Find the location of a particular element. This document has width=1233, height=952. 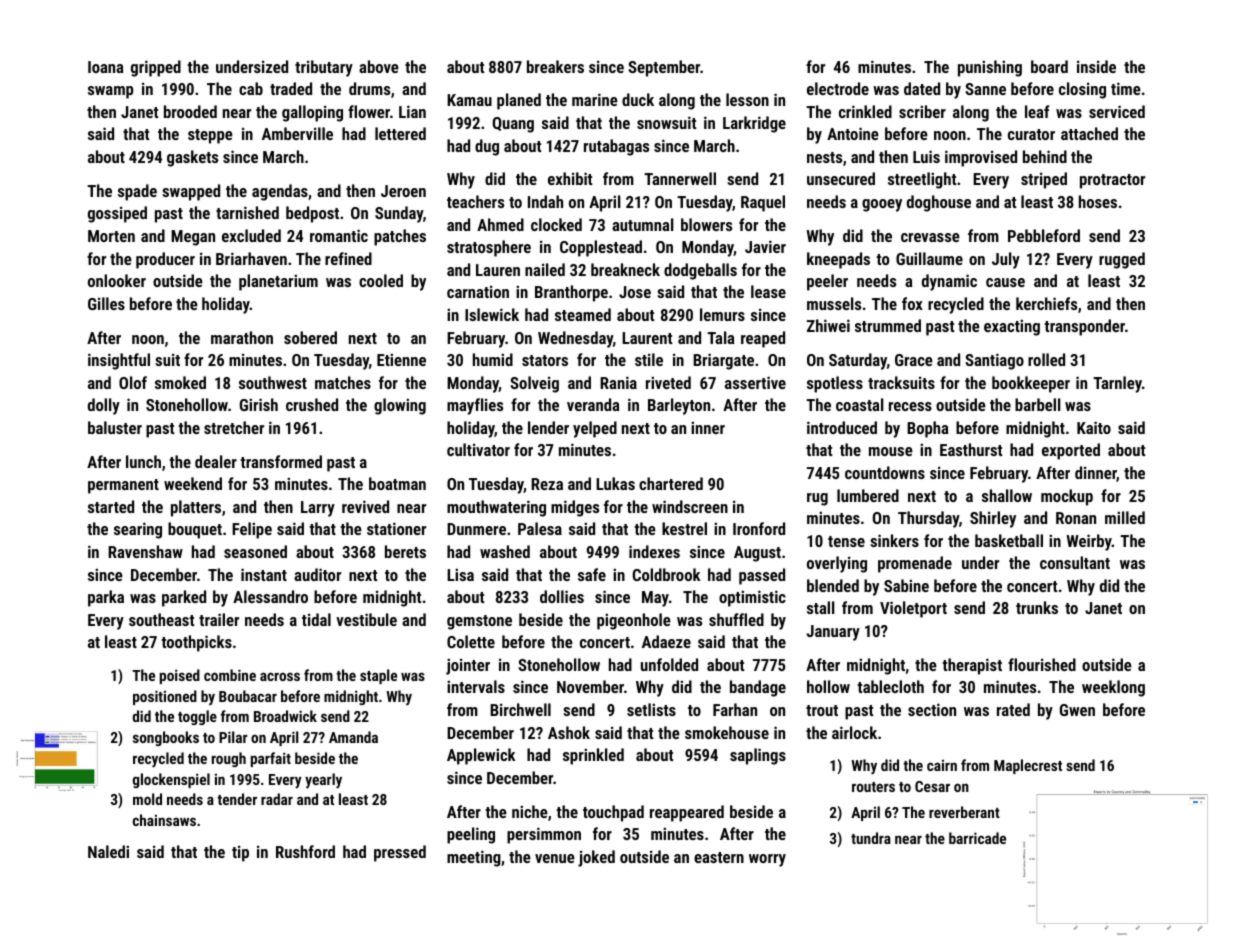

fox is located at coordinates (912, 303).
